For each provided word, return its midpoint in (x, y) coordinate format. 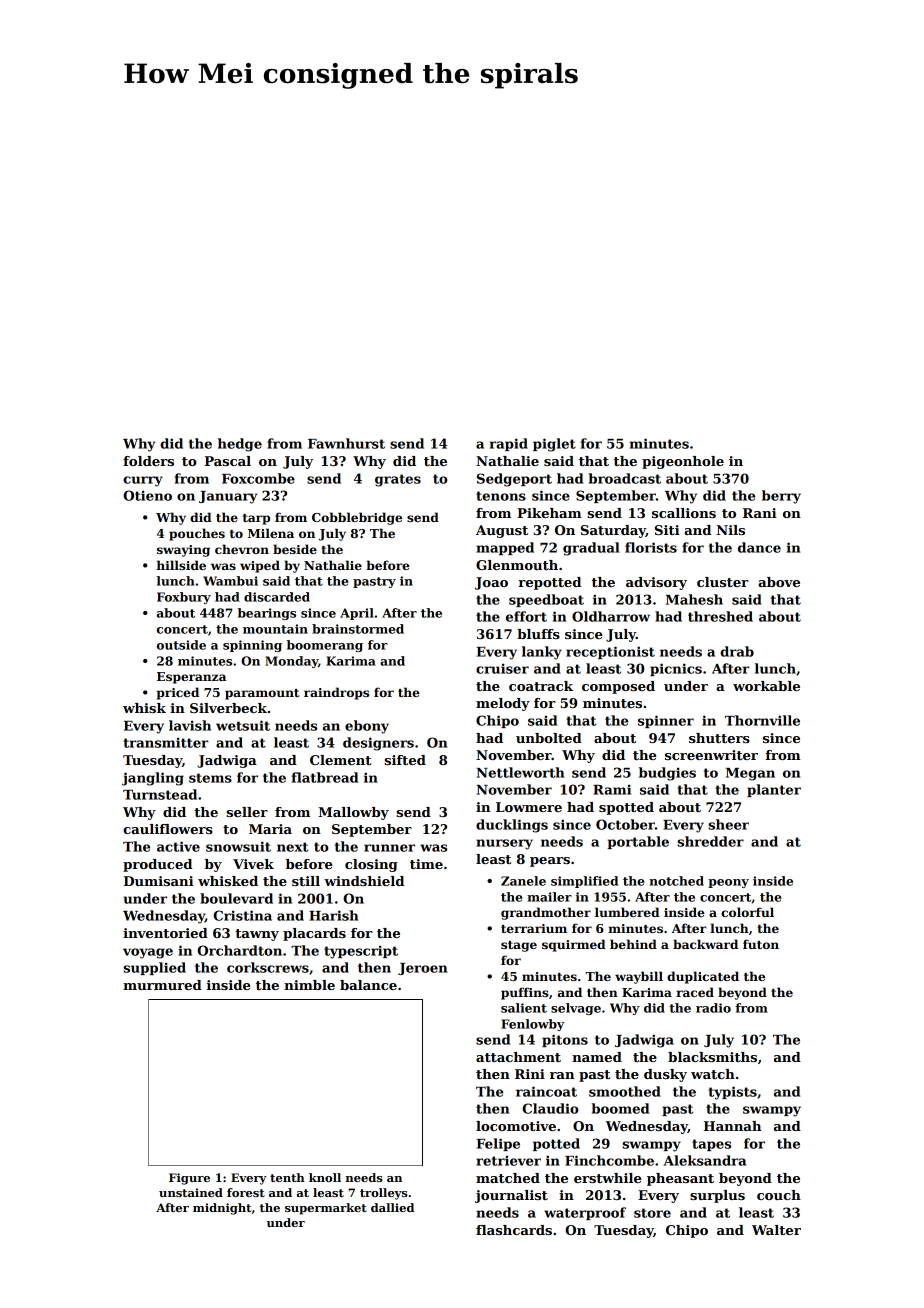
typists (732, 1093)
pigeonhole (683, 462)
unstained (191, 1192)
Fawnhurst (346, 443)
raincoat (546, 1091)
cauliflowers (168, 829)
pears (550, 862)
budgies (667, 774)
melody (503, 704)
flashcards (514, 1230)
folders (148, 461)
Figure (189, 1179)
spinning (252, 646)
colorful (747, 912)
